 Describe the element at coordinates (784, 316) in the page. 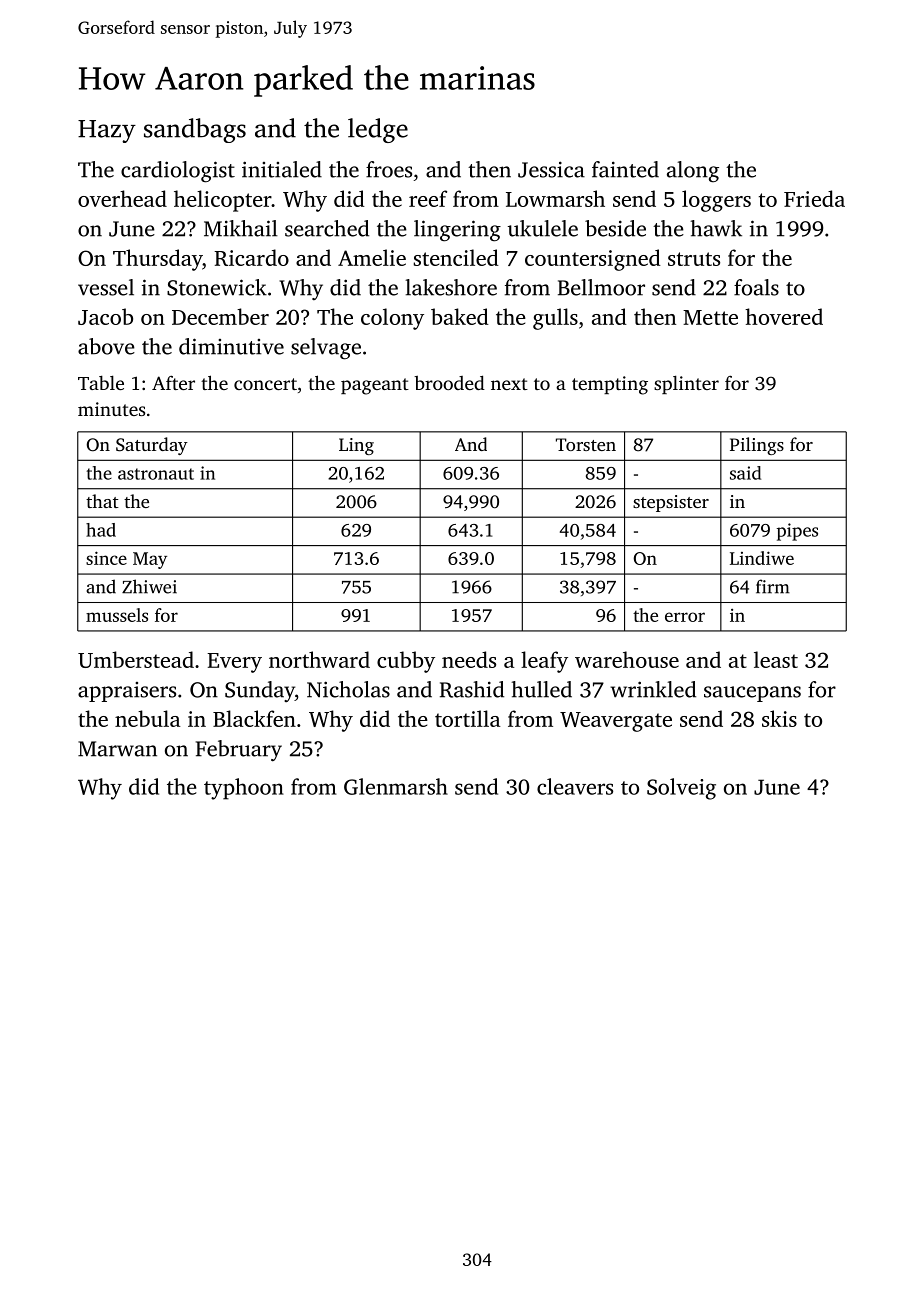

I see `hovered` at that location.
